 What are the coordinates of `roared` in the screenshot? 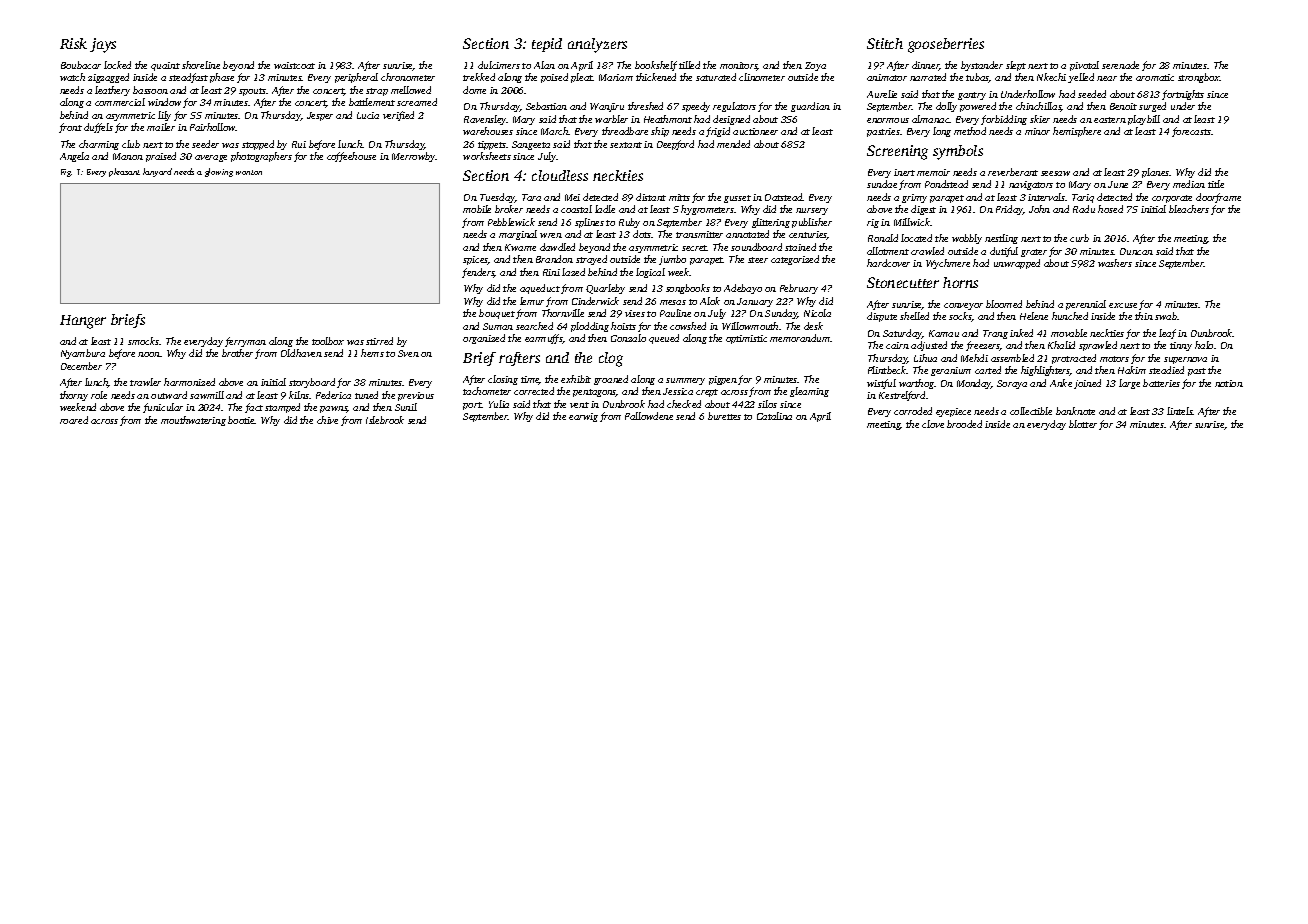 It's located at (74, 420).
